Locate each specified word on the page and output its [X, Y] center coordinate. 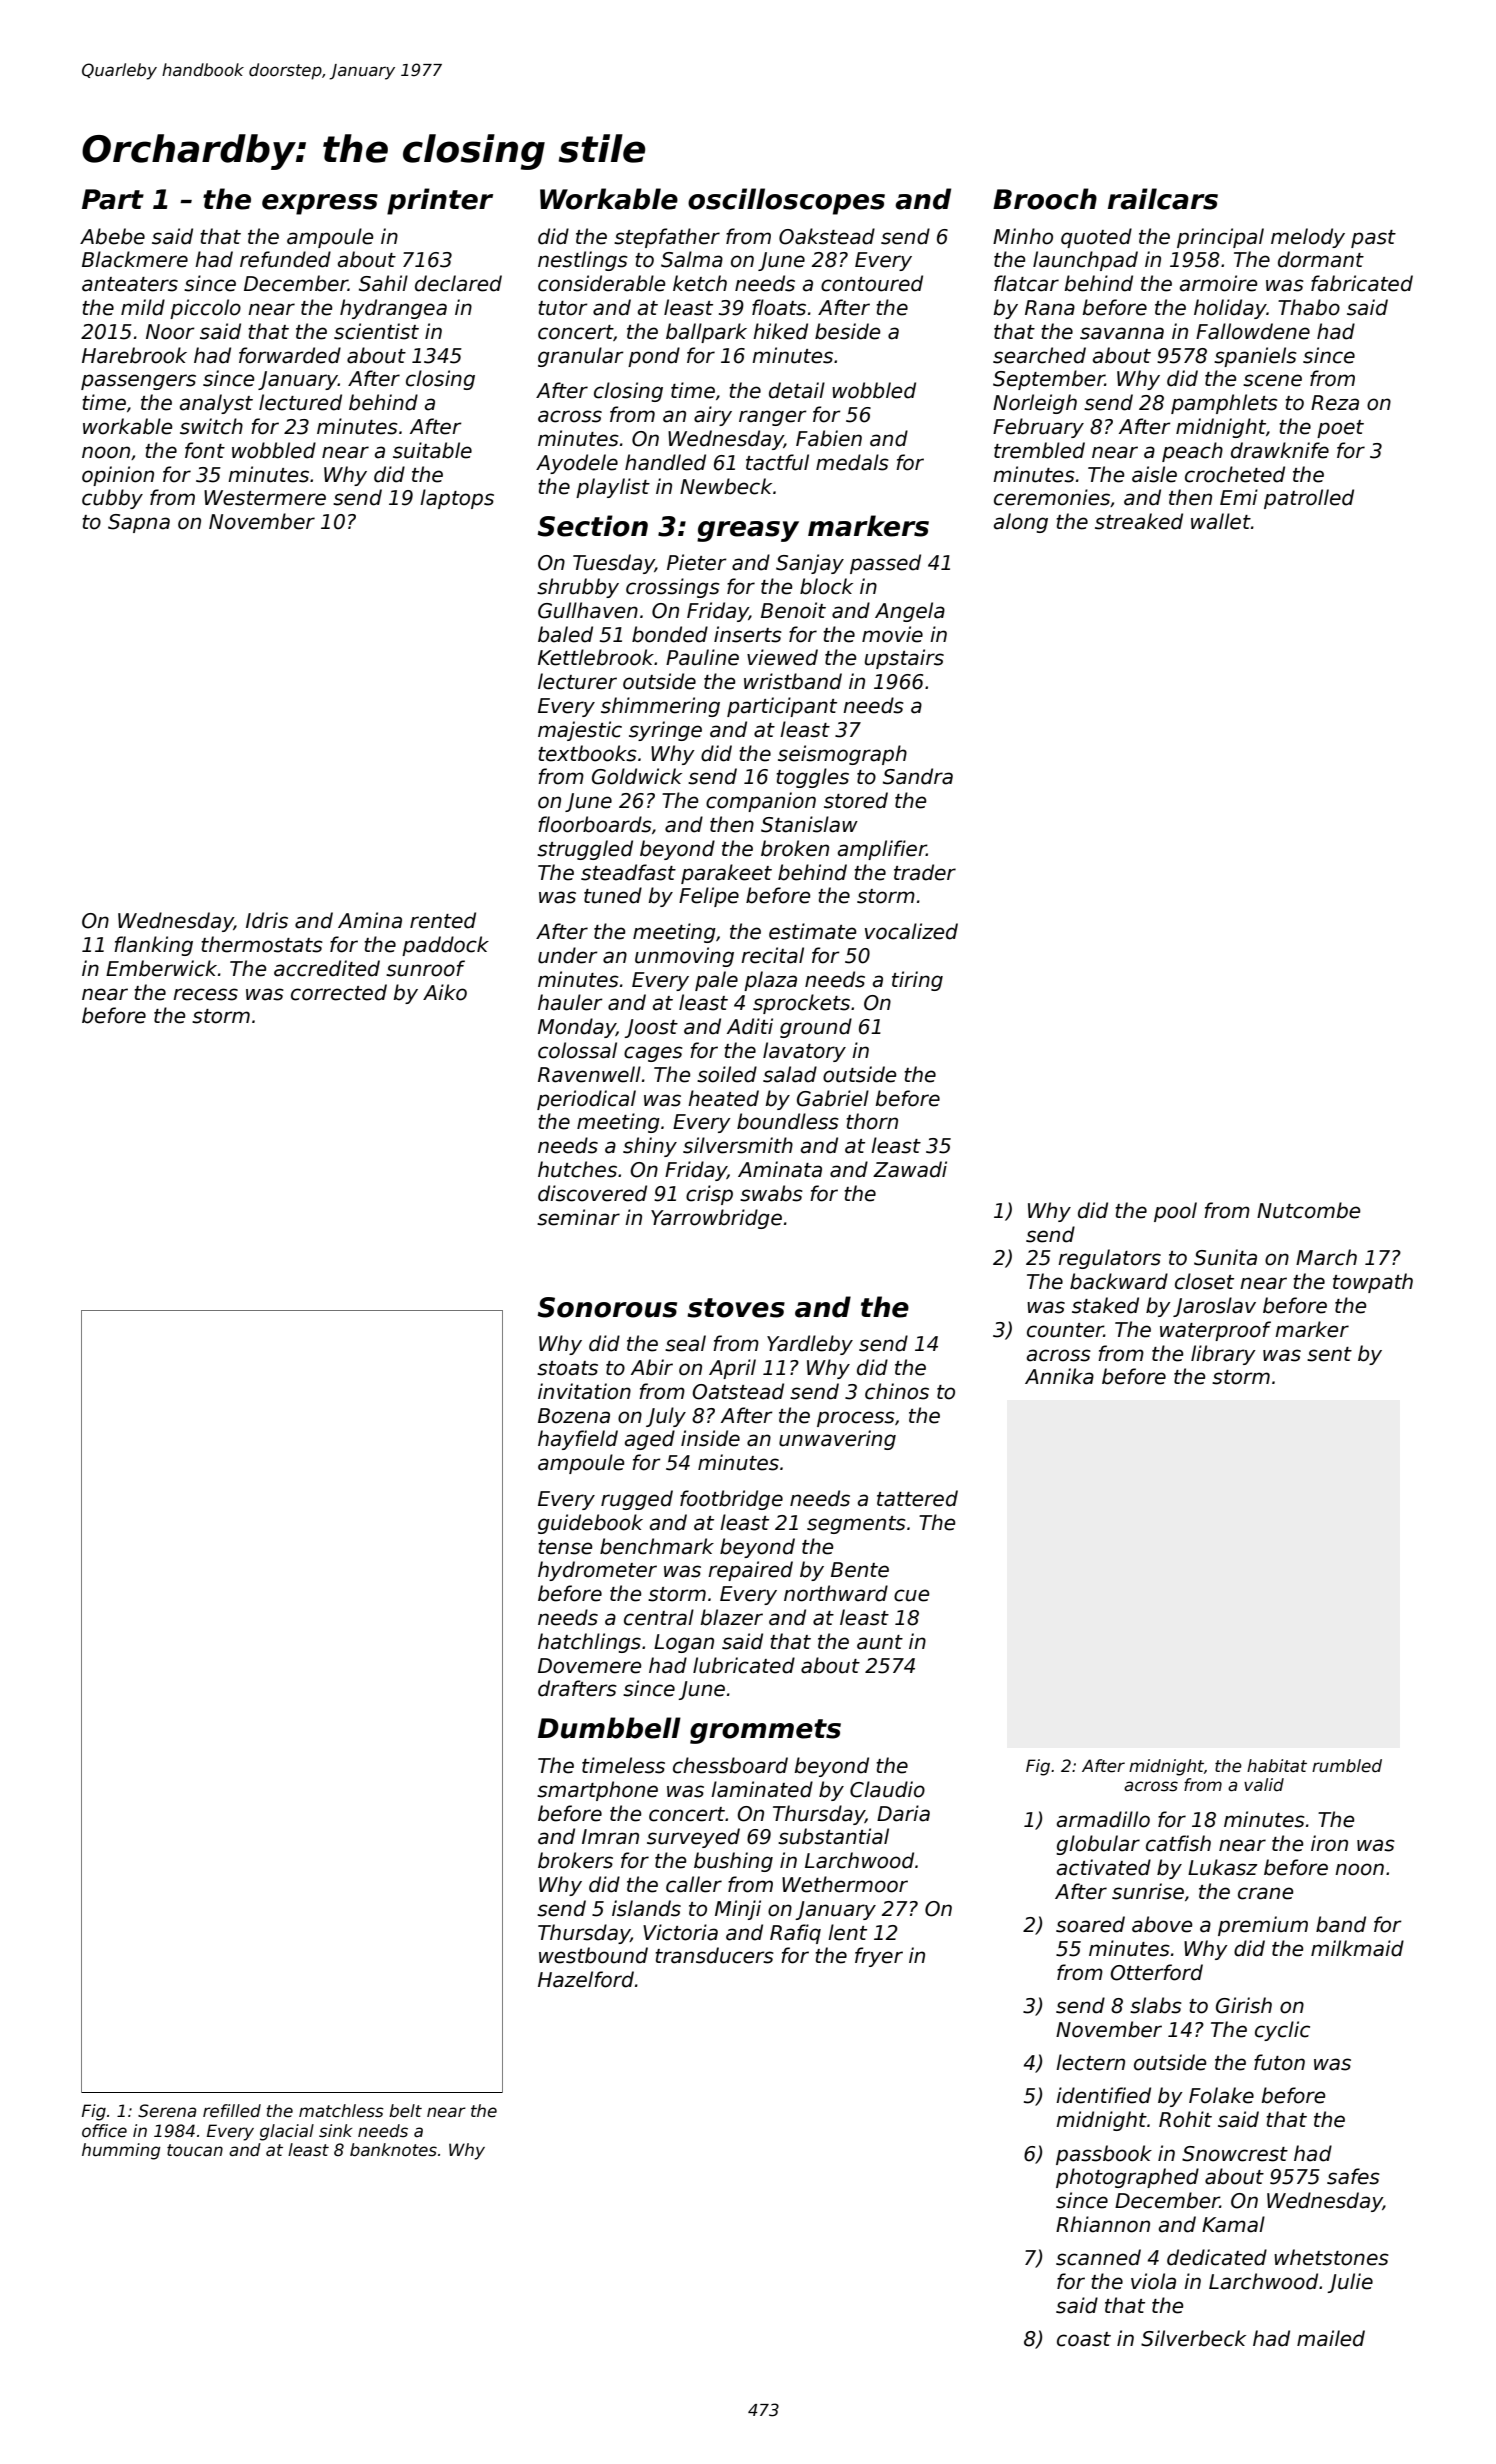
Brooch [1045, 199]
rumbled [1347, 1766]
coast [1084, 2339]
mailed [1331, 2338]
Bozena [574, 1416]
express [320, 204]
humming [121, 2151]
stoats [567, 1368]
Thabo [1309, 307]
